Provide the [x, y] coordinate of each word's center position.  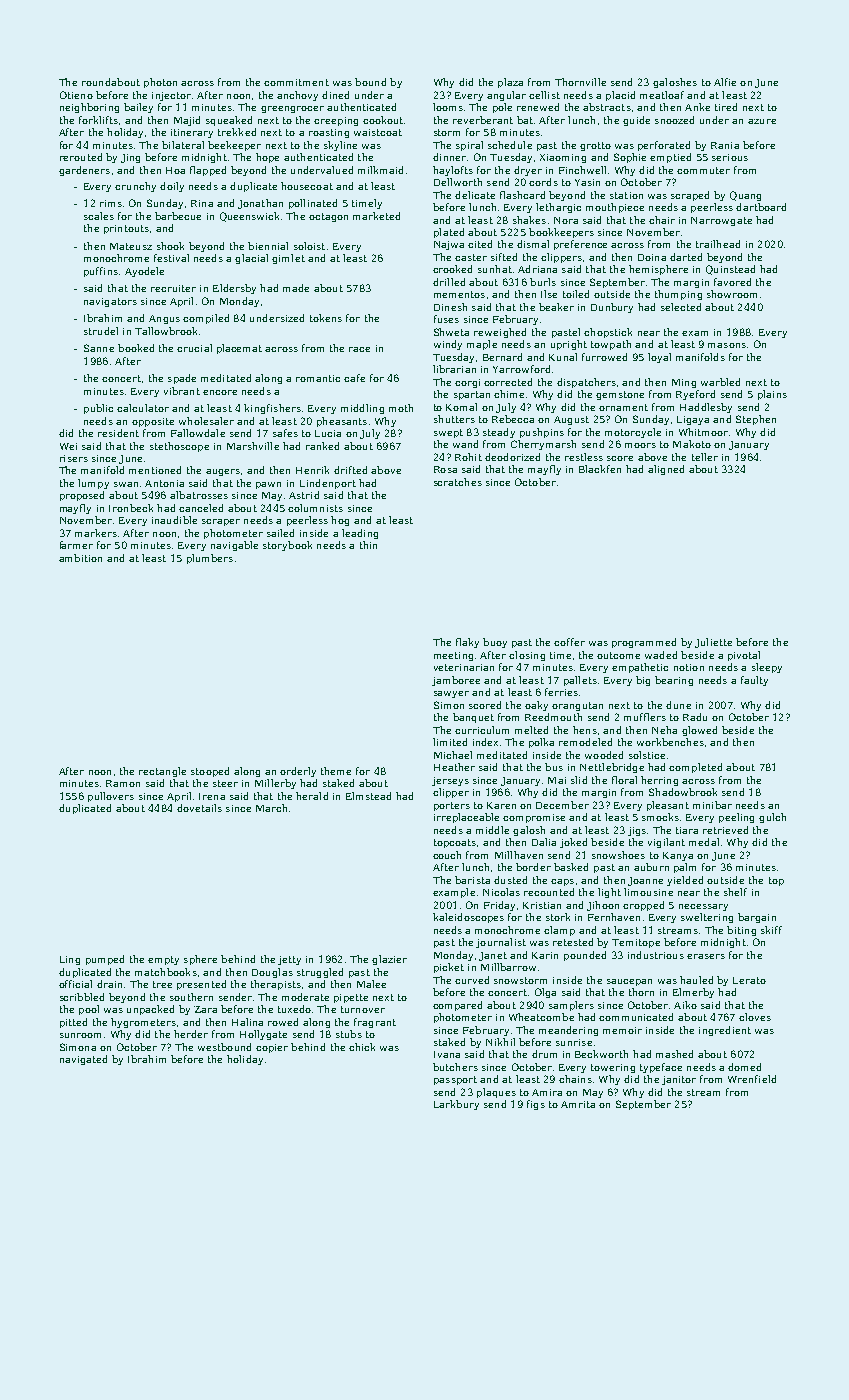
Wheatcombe [541, 1017]
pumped [105, 960]
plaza [510, 83]
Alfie [725, 82]
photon [160, 83]
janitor [679, 1080]
